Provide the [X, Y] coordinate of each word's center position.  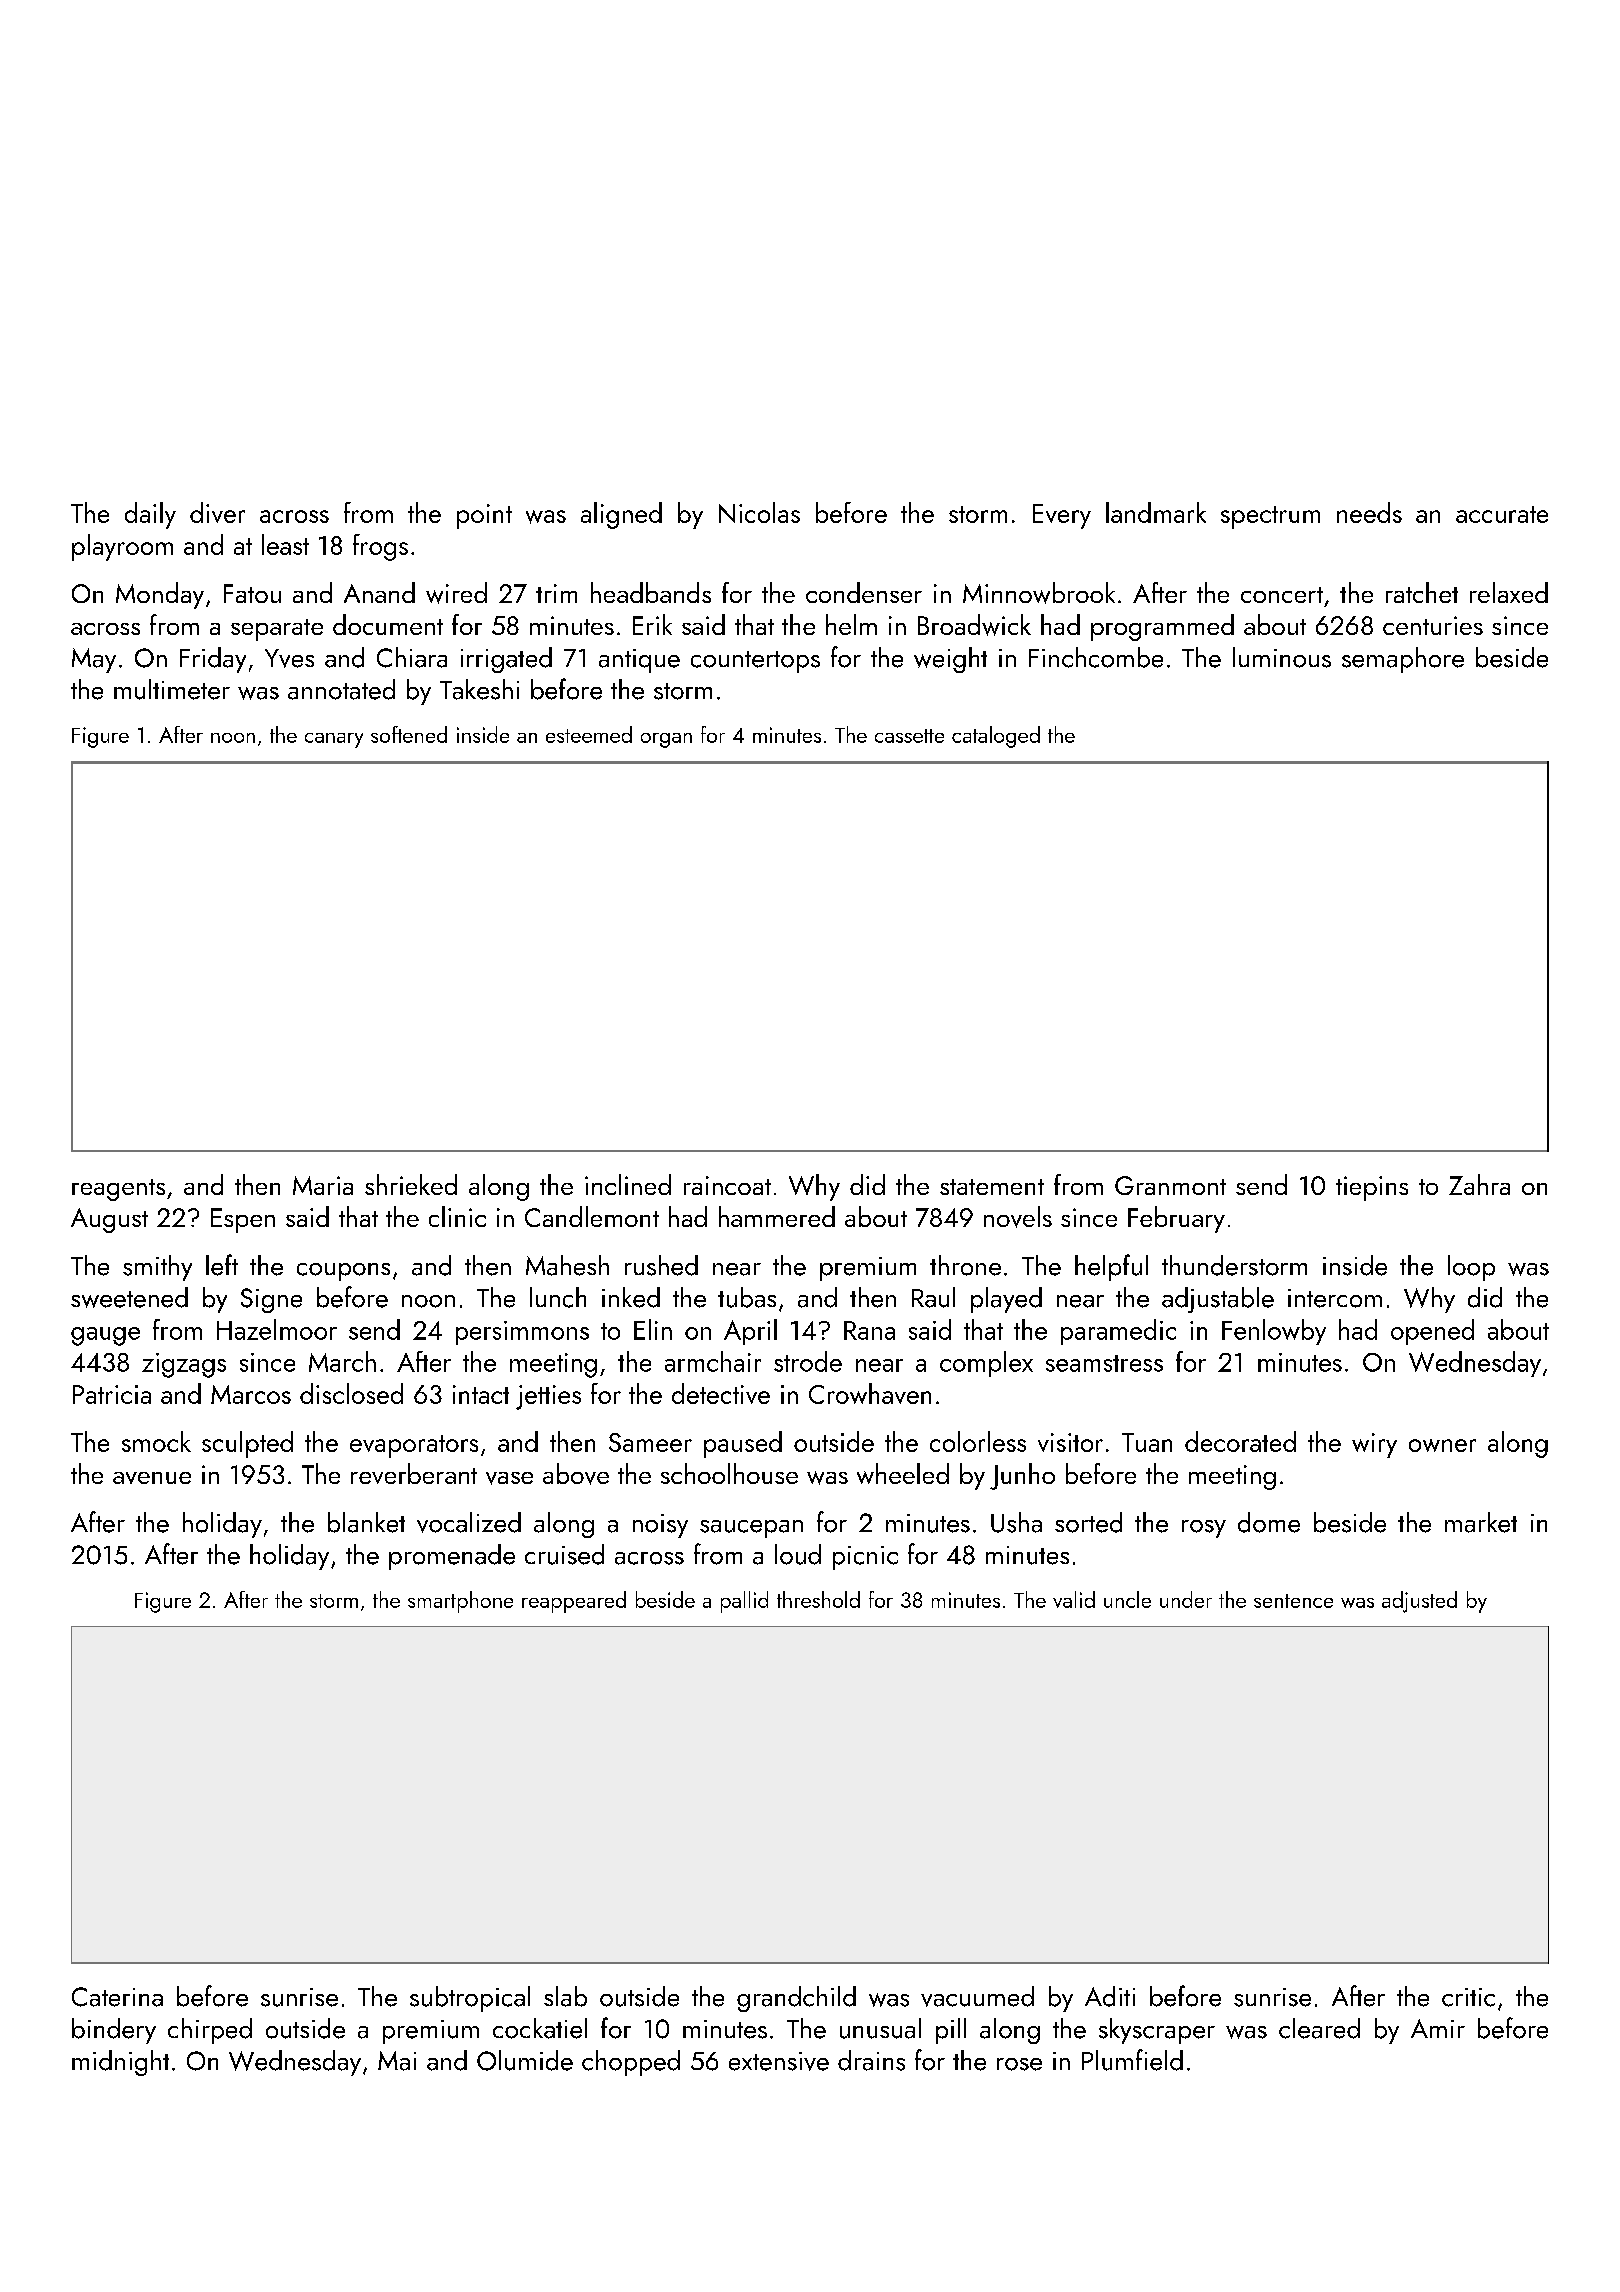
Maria [323, 1185]
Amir [1438, 2028]
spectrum [1270, 517]
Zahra [1479, 1184]
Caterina [117, 1997]
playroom [122, 547]
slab [565, 1996]
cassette [909, 736]
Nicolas [759, 512]
